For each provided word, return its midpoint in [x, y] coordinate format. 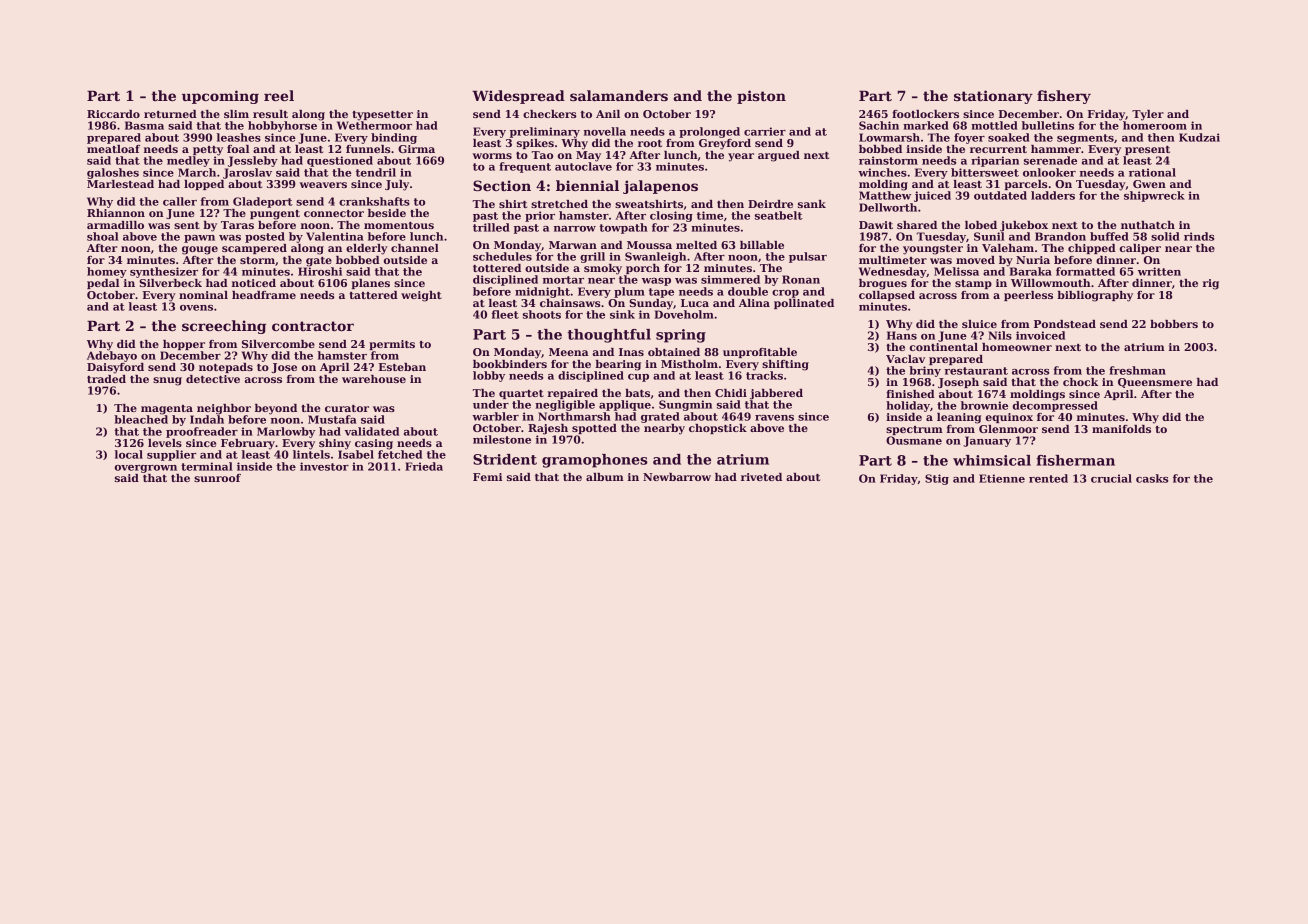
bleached [141, 419]
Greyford [725, 144]
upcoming [220, 97]
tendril [376, 172]
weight [421, 296]
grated [660, 417]
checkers [549, 114]
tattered [373, 295]
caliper [1140, 249]
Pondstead [1065, 324]
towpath [623, 228]
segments [1085, 139]
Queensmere [1155, 383]
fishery [1064, 97]
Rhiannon [116, 213]
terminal [206, 466]
